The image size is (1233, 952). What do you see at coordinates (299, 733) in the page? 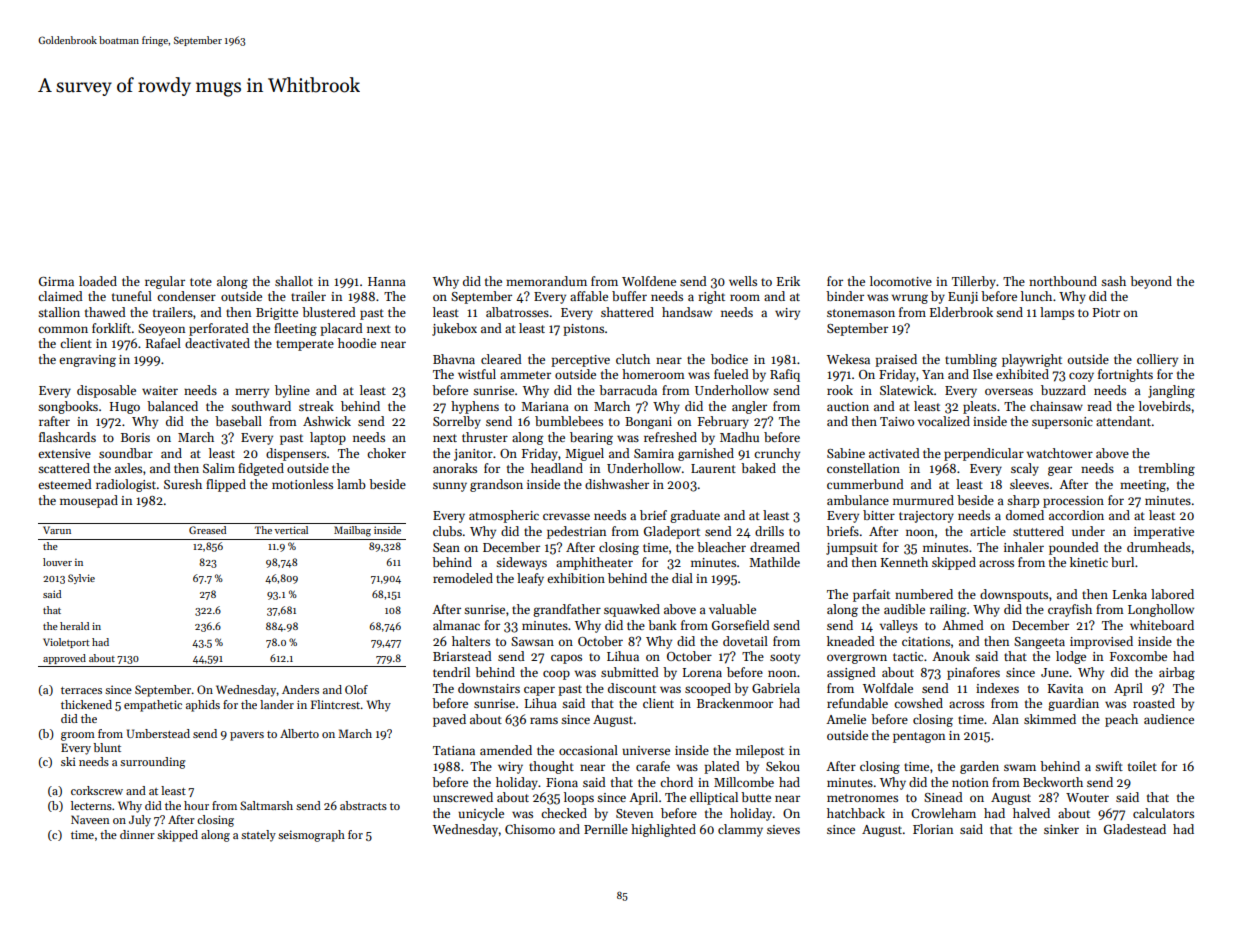
I see `Alberto` at bounding box center [299, 733].
